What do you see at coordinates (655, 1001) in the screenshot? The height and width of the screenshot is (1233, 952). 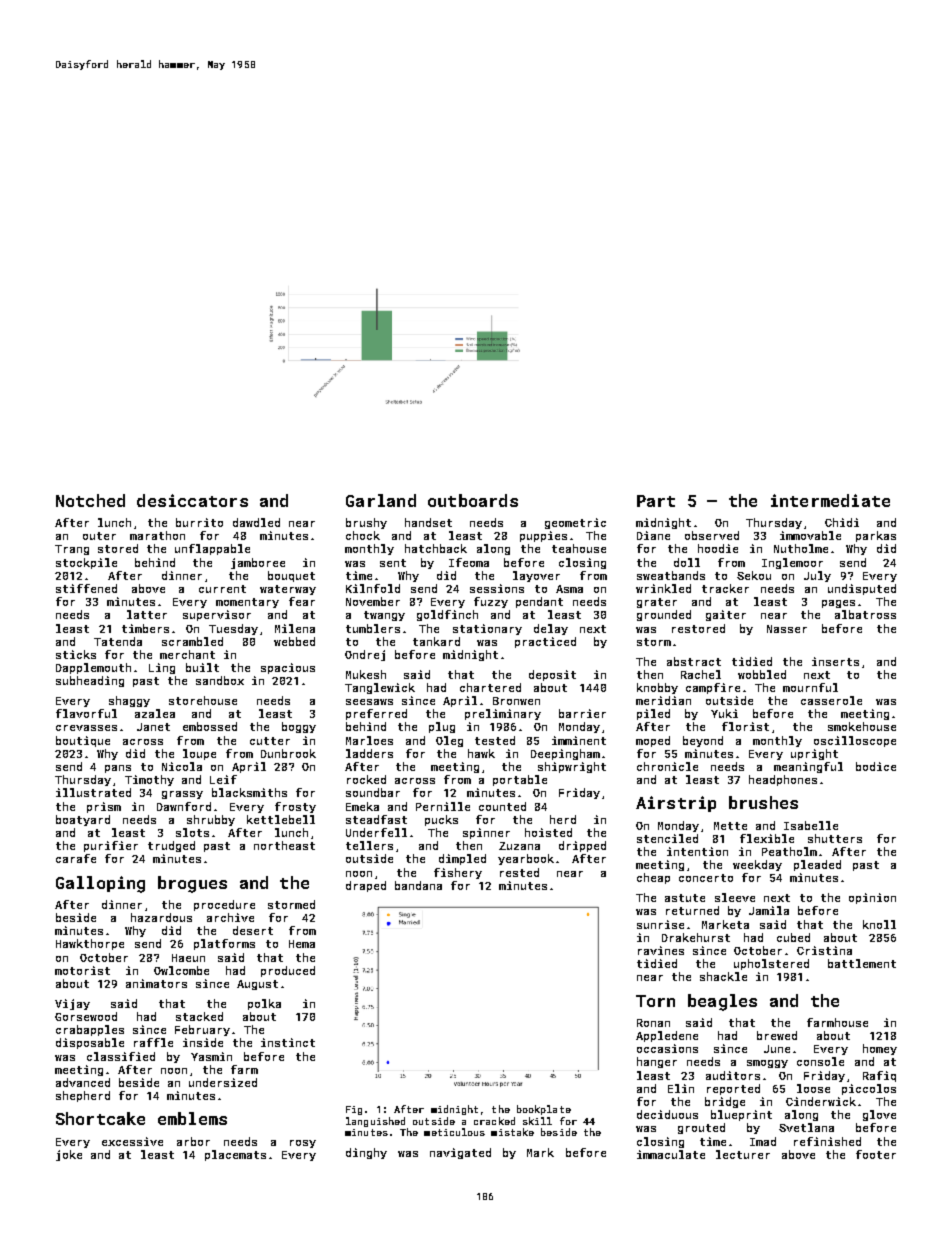 I see `Torn` at bounding box center [655, 1001].
